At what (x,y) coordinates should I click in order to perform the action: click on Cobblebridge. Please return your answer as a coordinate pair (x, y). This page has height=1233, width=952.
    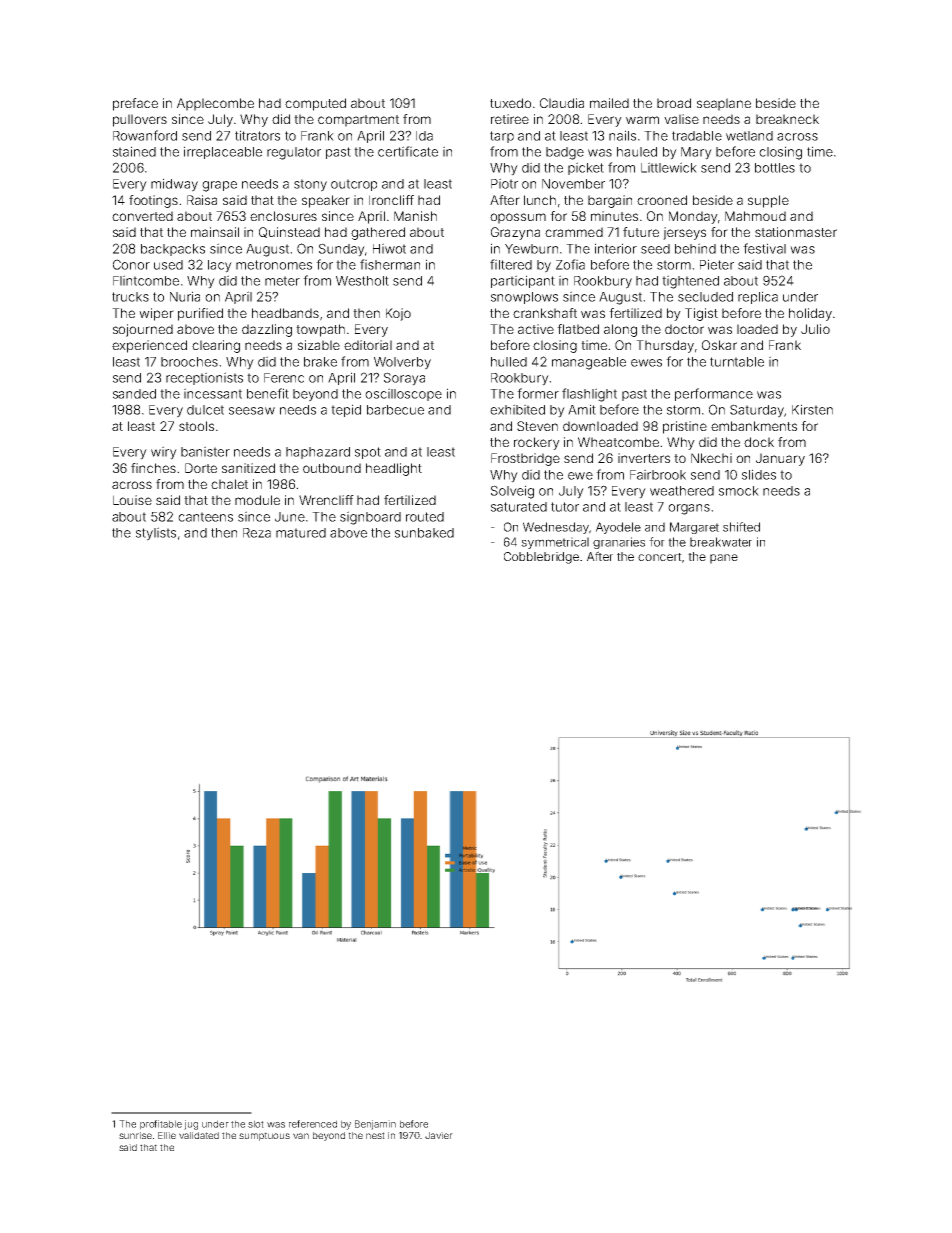
    Looking at the image, I should click on (541, 558).
